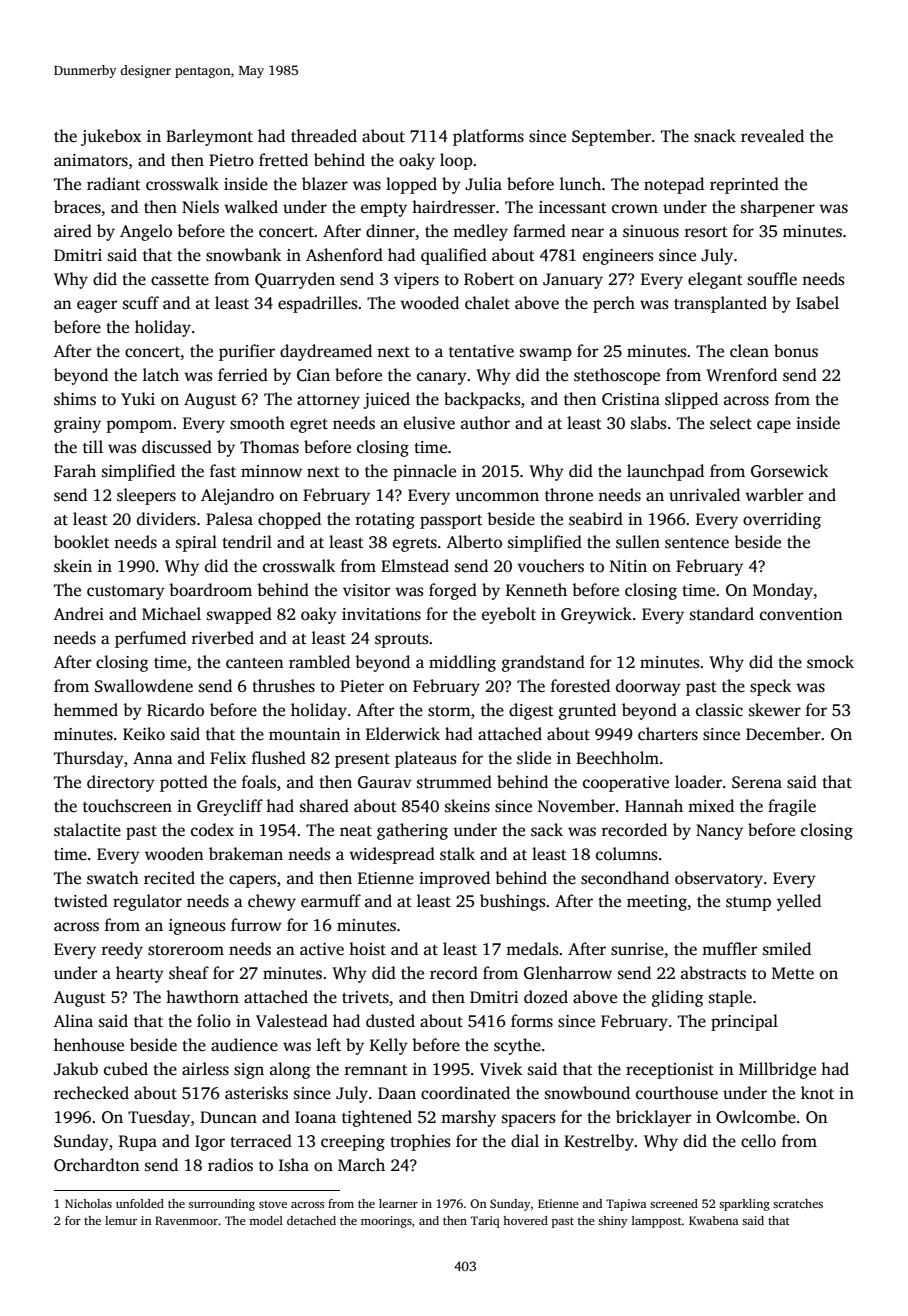 This screenshot has width=908, height=1316. Describe the element at coordinates (674, 185) in the screenshot. I see `notepad` at that location.
